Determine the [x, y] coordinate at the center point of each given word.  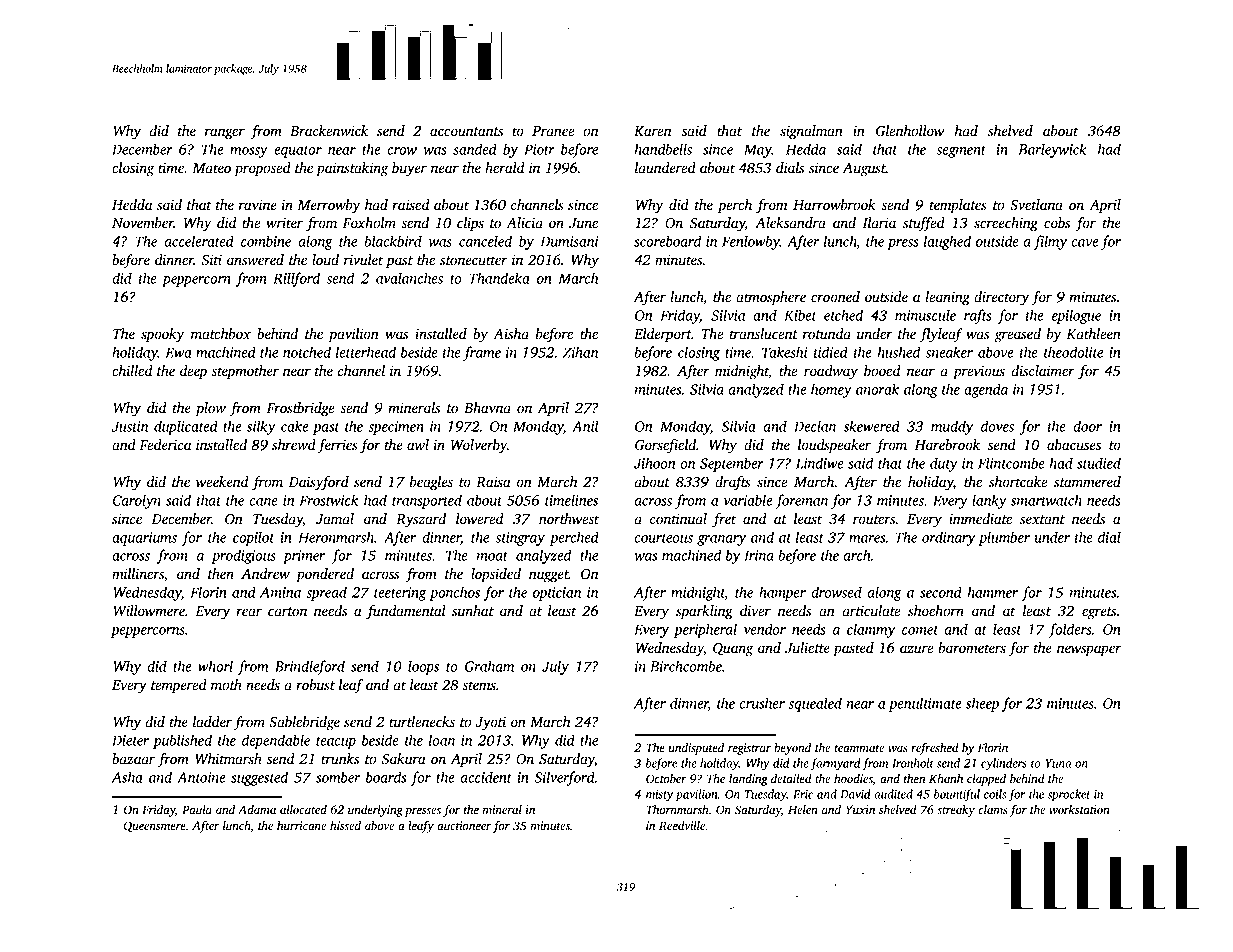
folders [1070, 630]
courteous [664, 538]
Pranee [553, 131]
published [182, 741]
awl [418, 445]
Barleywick [1052, 150]
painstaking [352, 169]
